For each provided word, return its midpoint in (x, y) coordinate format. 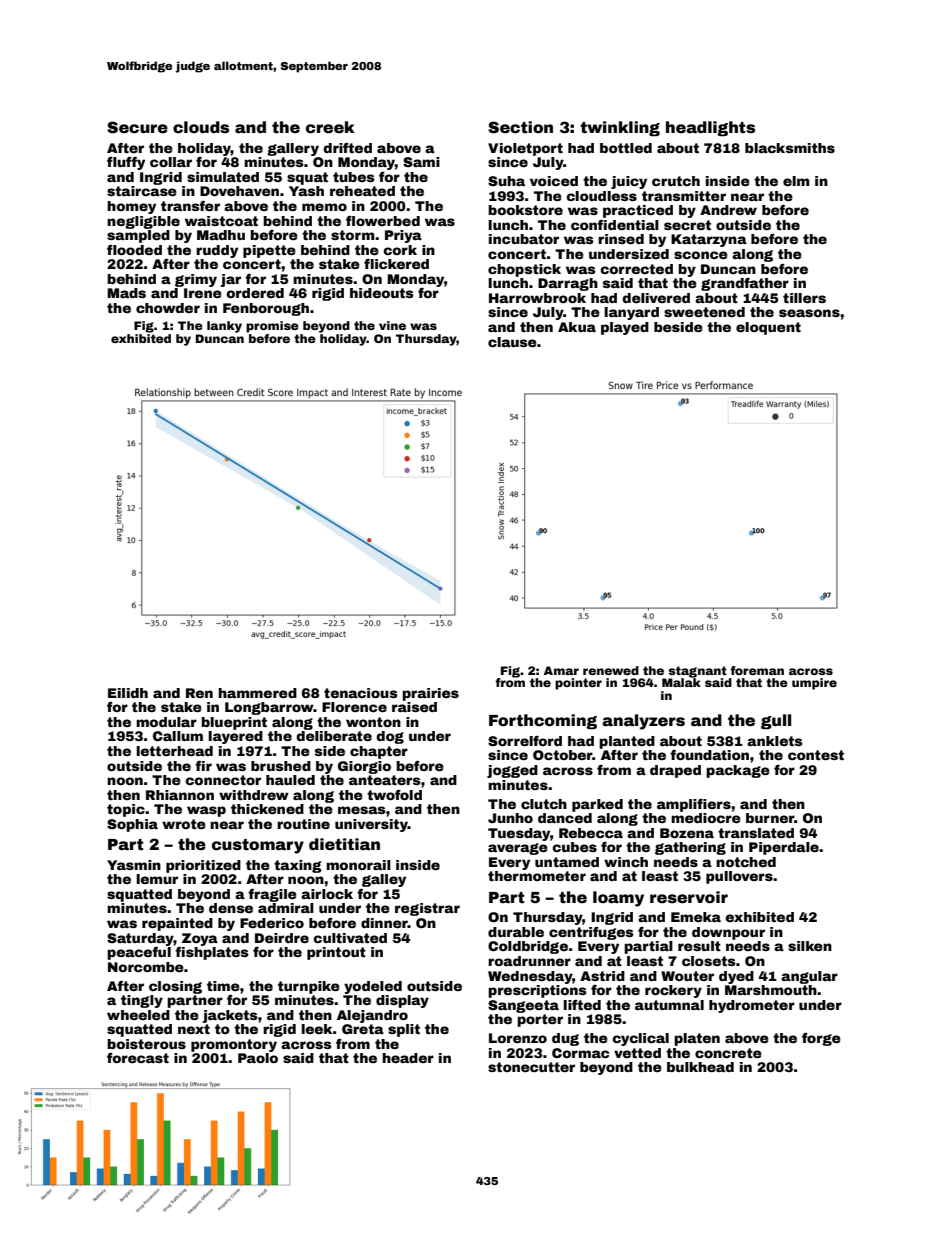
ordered (255, 293)
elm (796, 181)
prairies (430, 694)
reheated (362, 191)
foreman (757, 670)
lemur (157, 879)
